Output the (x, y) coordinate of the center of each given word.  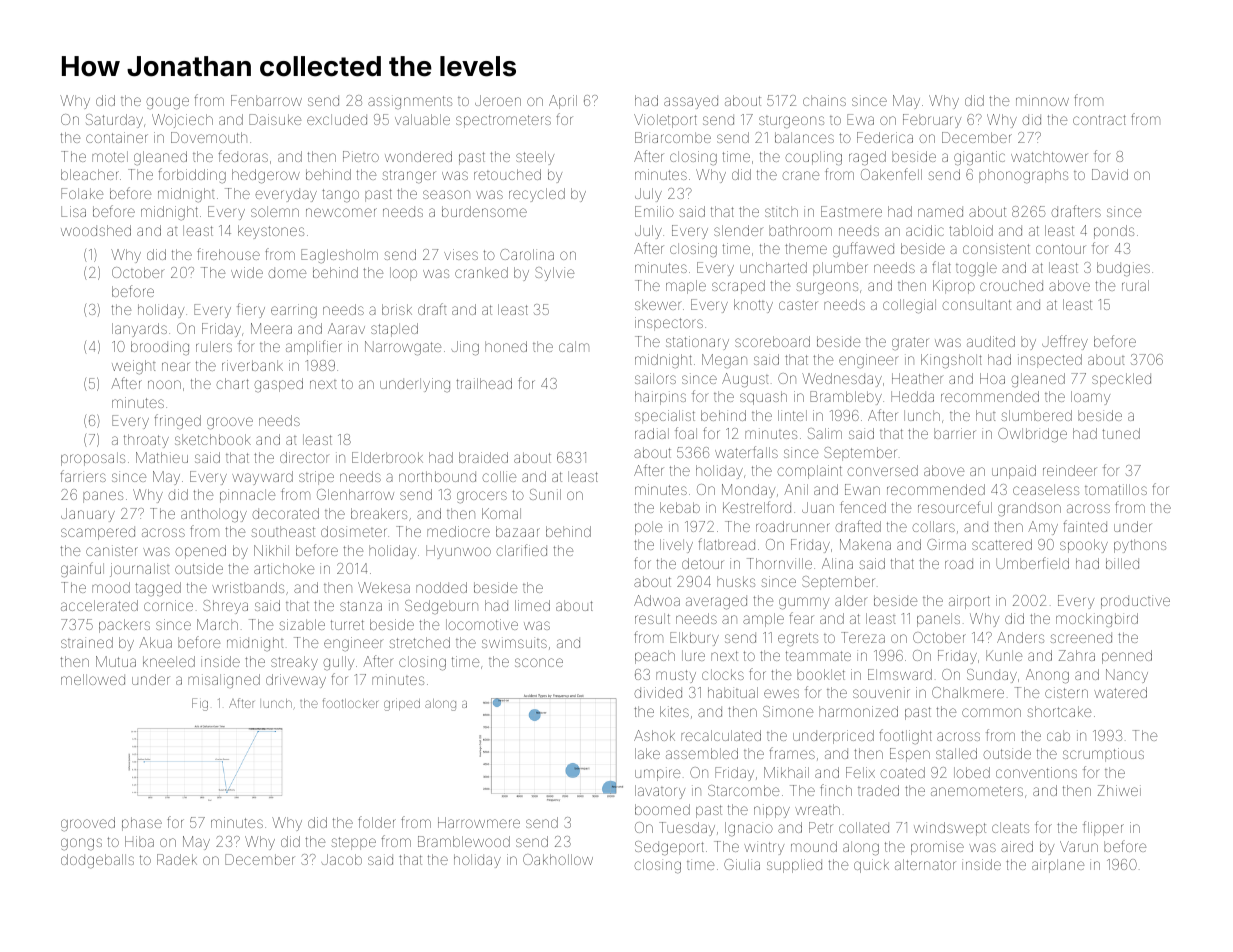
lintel (792, 415)
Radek (177, 859)
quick (871, 866)
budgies (1123, 269)
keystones (271, 232)
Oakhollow (558, 859)
